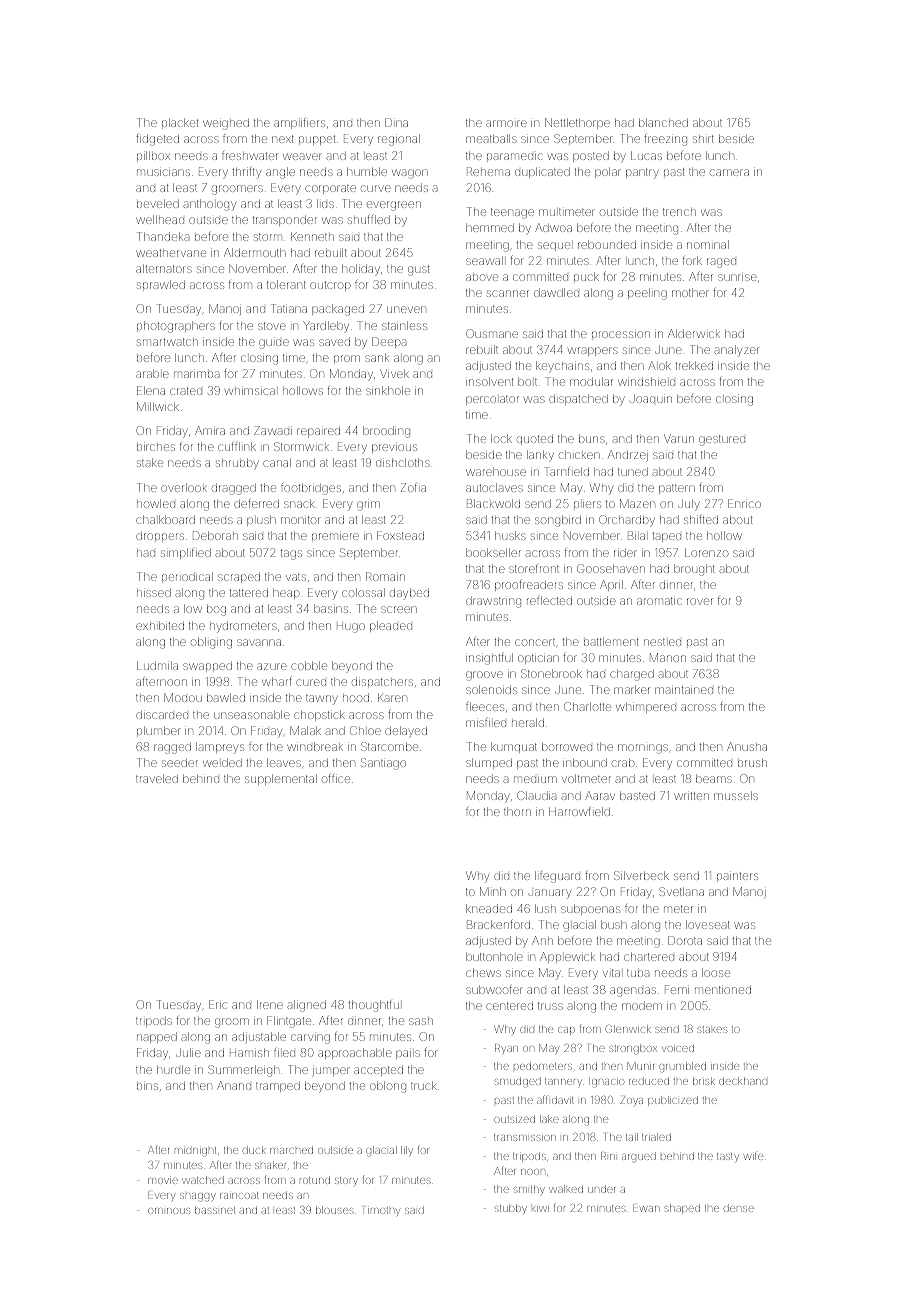 The height and width of the screenshot is (1316, 908). Describe the element at coordinates (246, 173) in the screenshot. I see `thrifty` at that location.
